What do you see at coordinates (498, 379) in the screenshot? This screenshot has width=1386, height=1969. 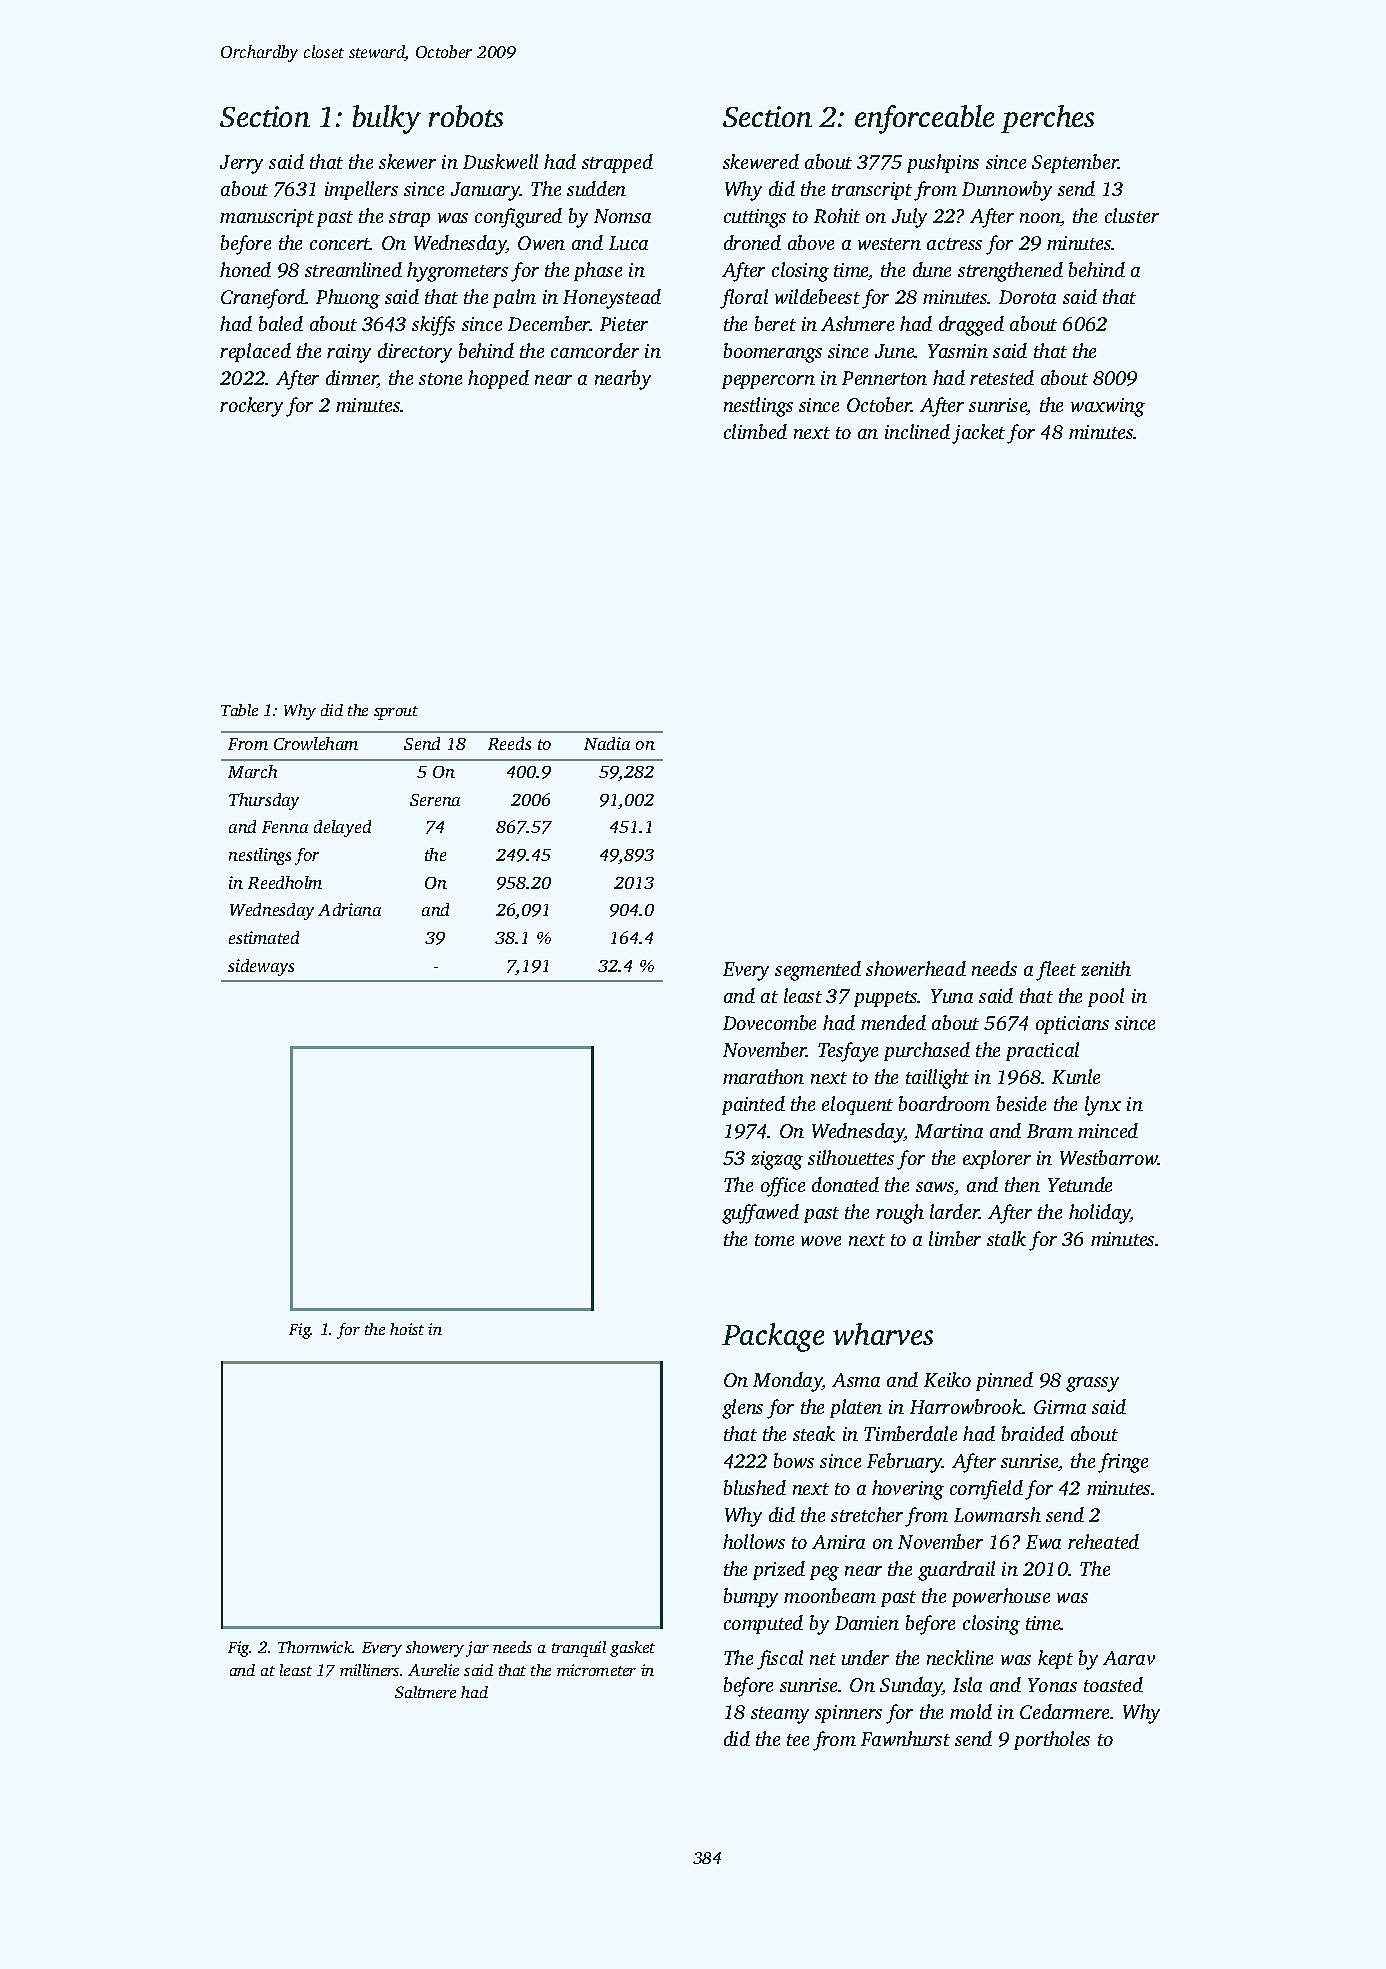 I see `hopped` at bounding box center [498, 379].
